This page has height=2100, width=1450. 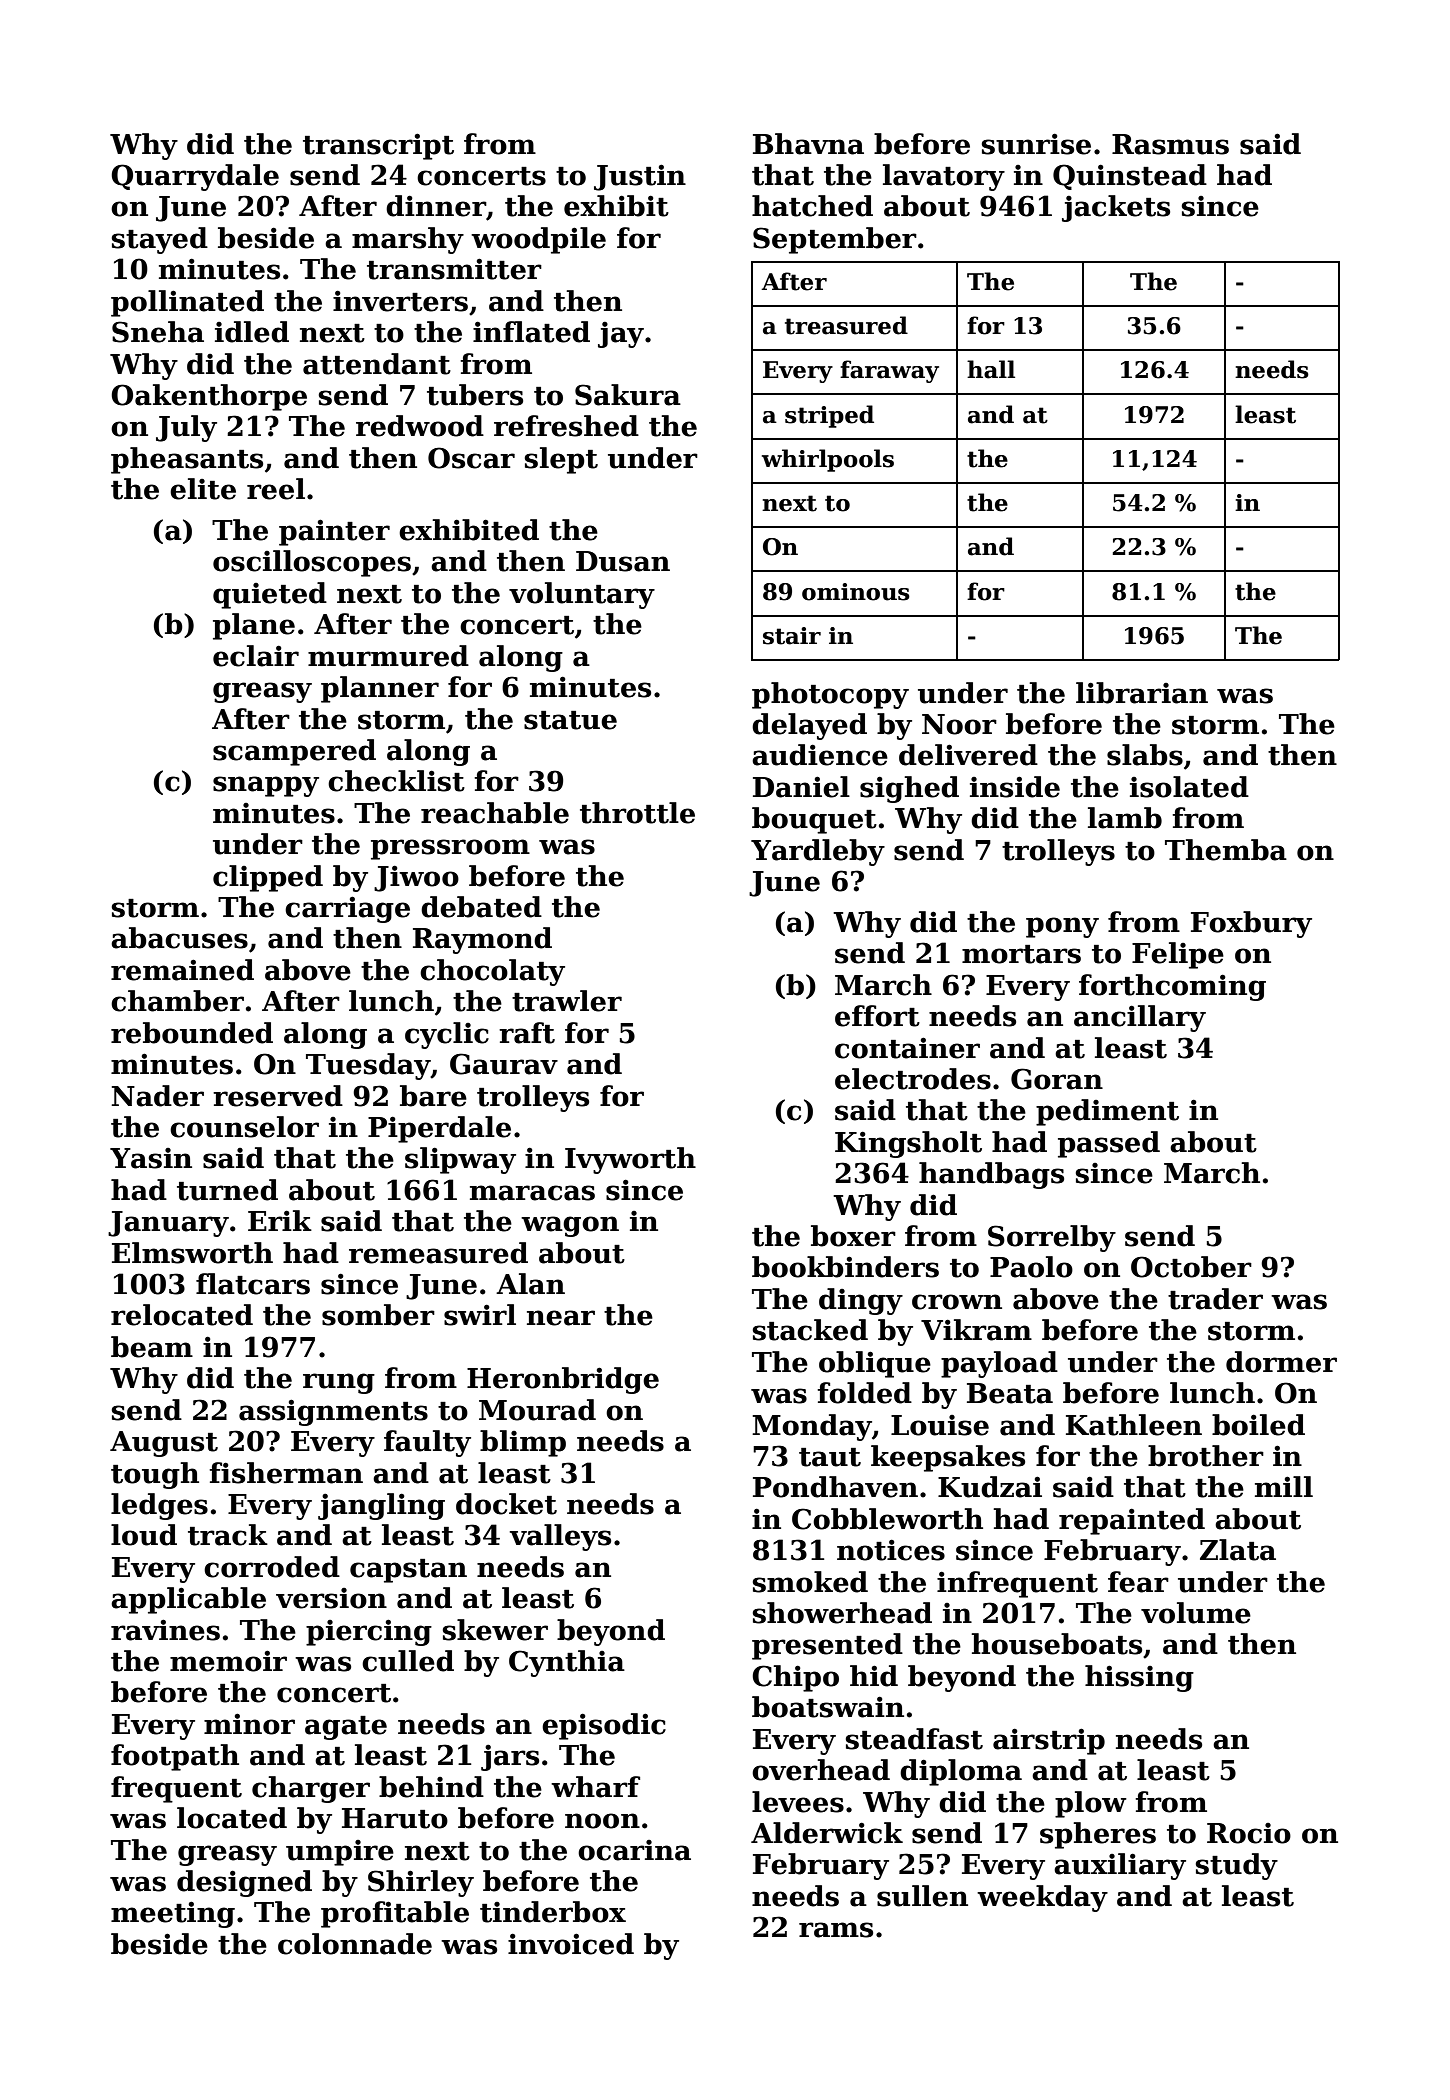 What do you see at coordinates (155, 1475) in the page?
I see `tough` at bounding box center [155, 1475].
